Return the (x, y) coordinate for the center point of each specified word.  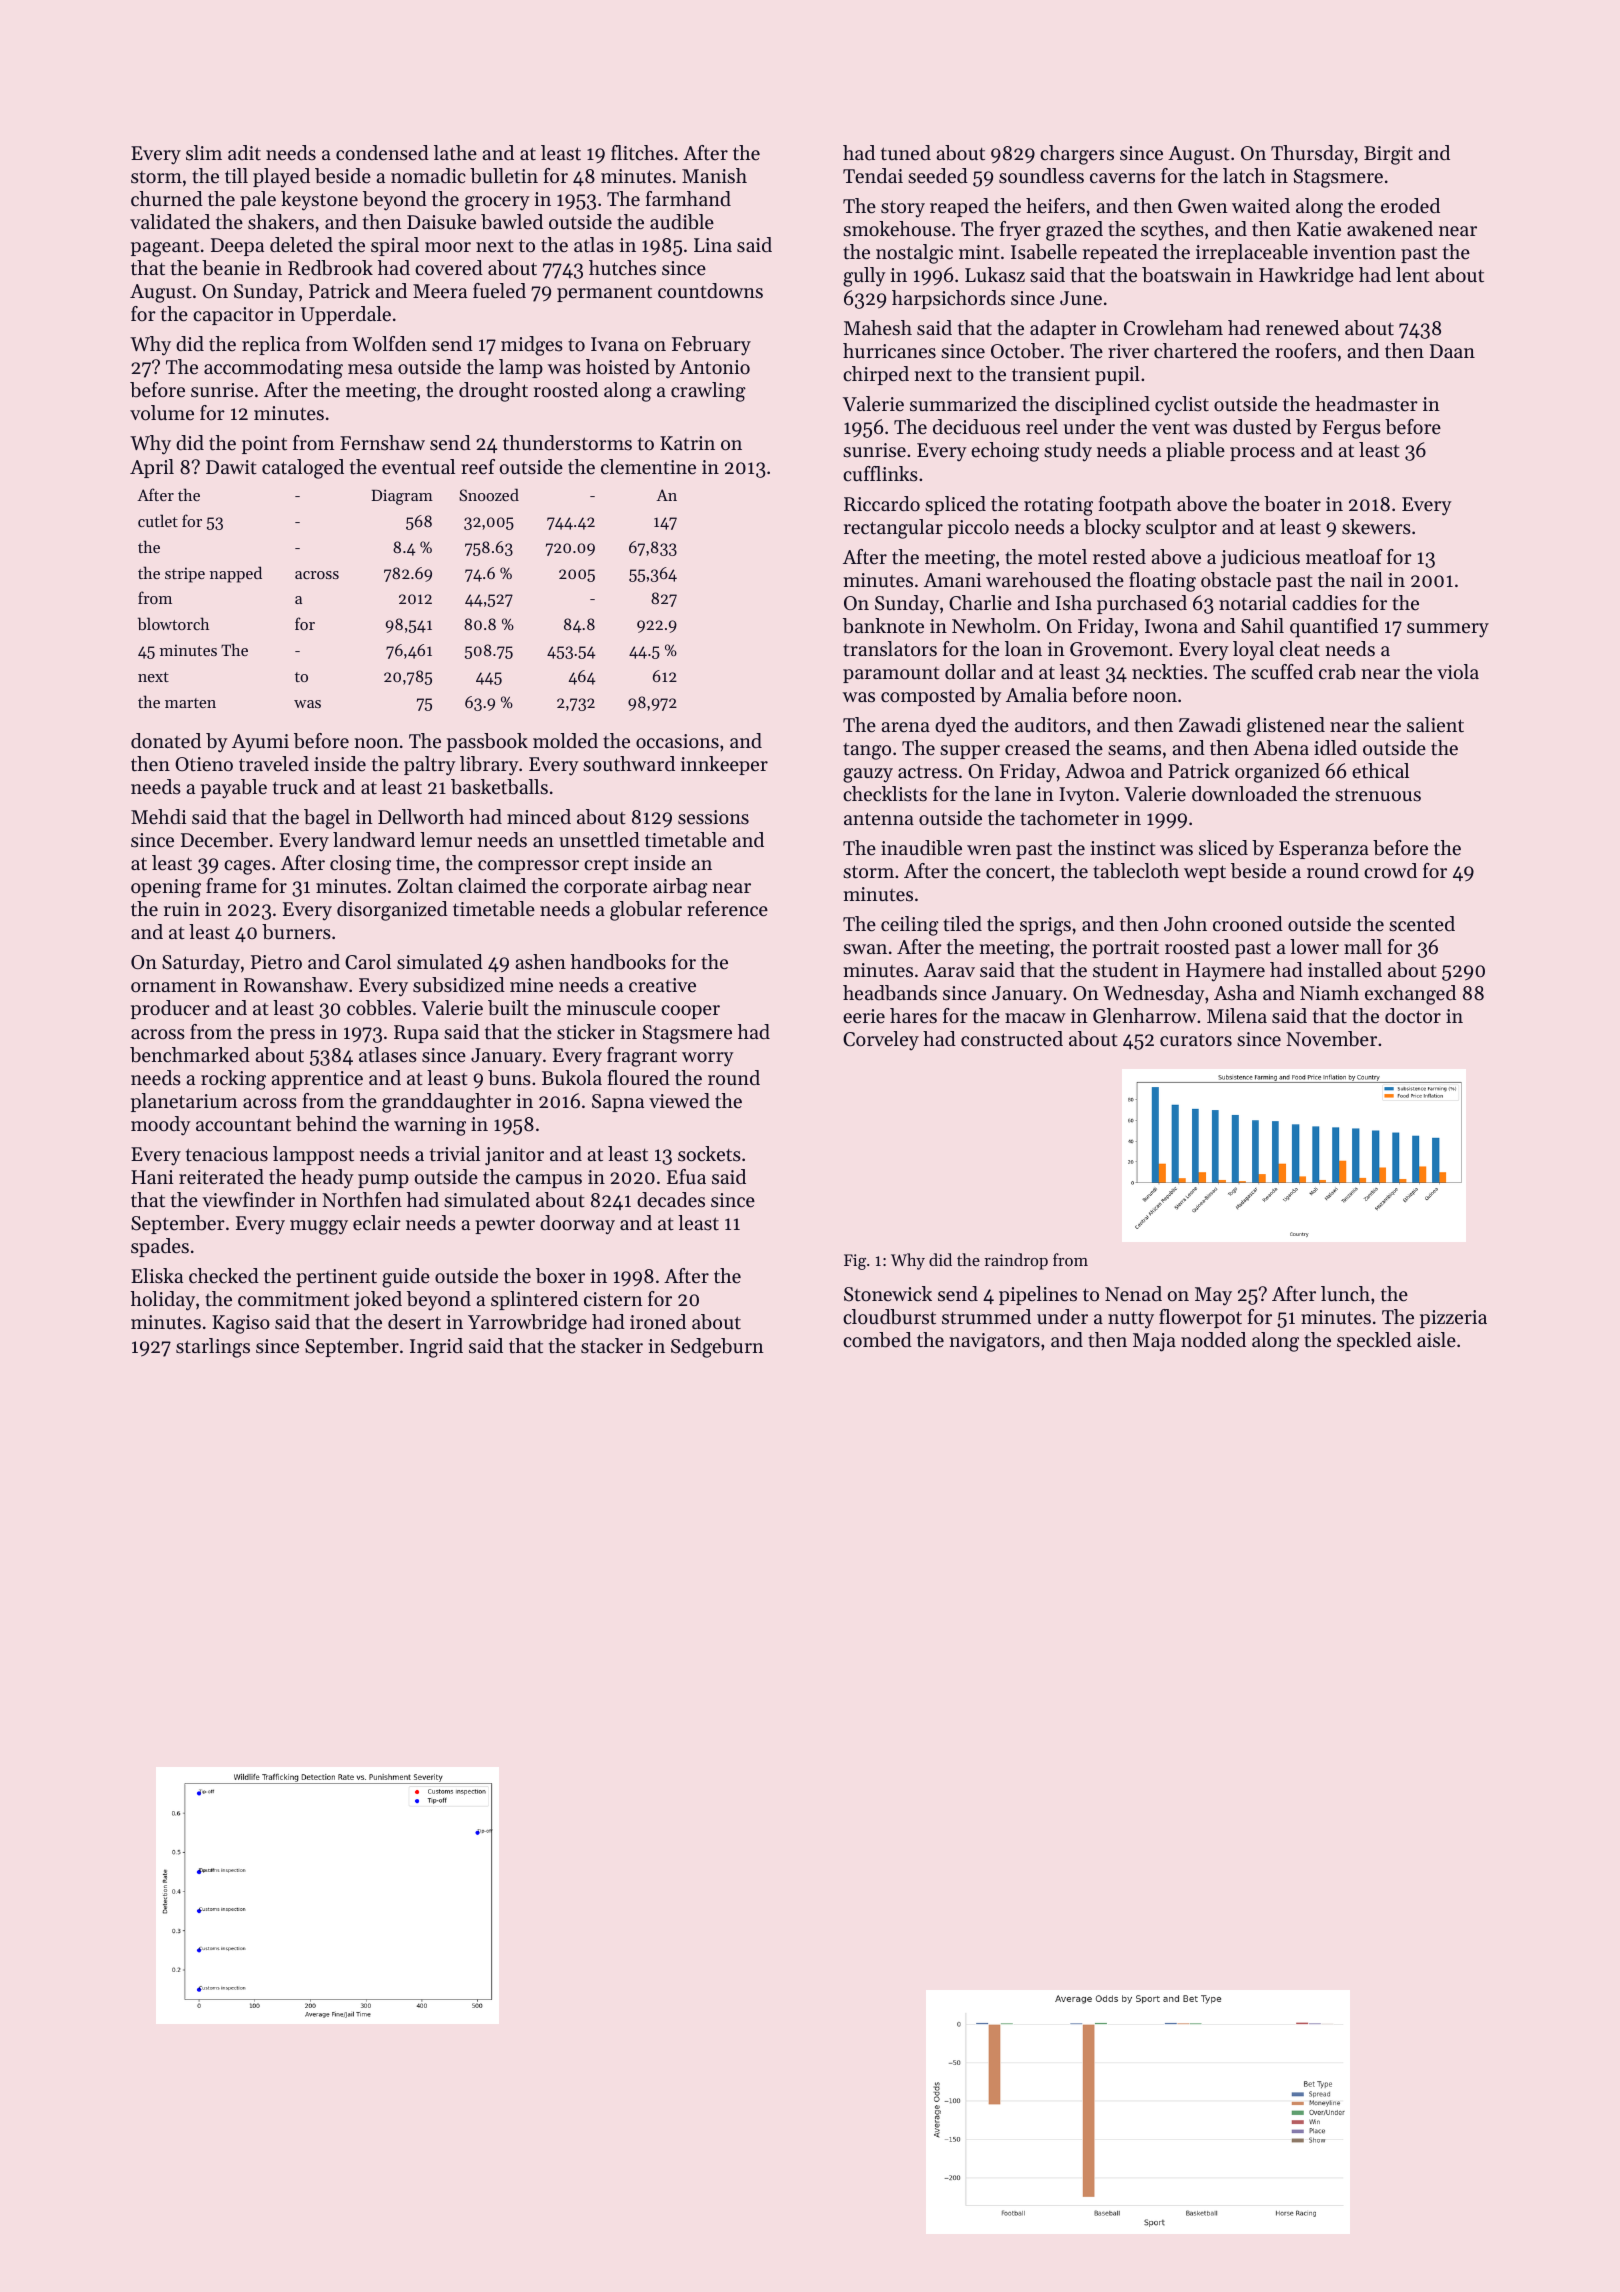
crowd (1390, 871)
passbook (487, 742)
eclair (377, 1223)
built (508, 1008)
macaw (1035, 1018)
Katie (1319, 229)
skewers (1376, 527)
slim (204, 153)
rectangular (893, 529)
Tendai (873, 176)
